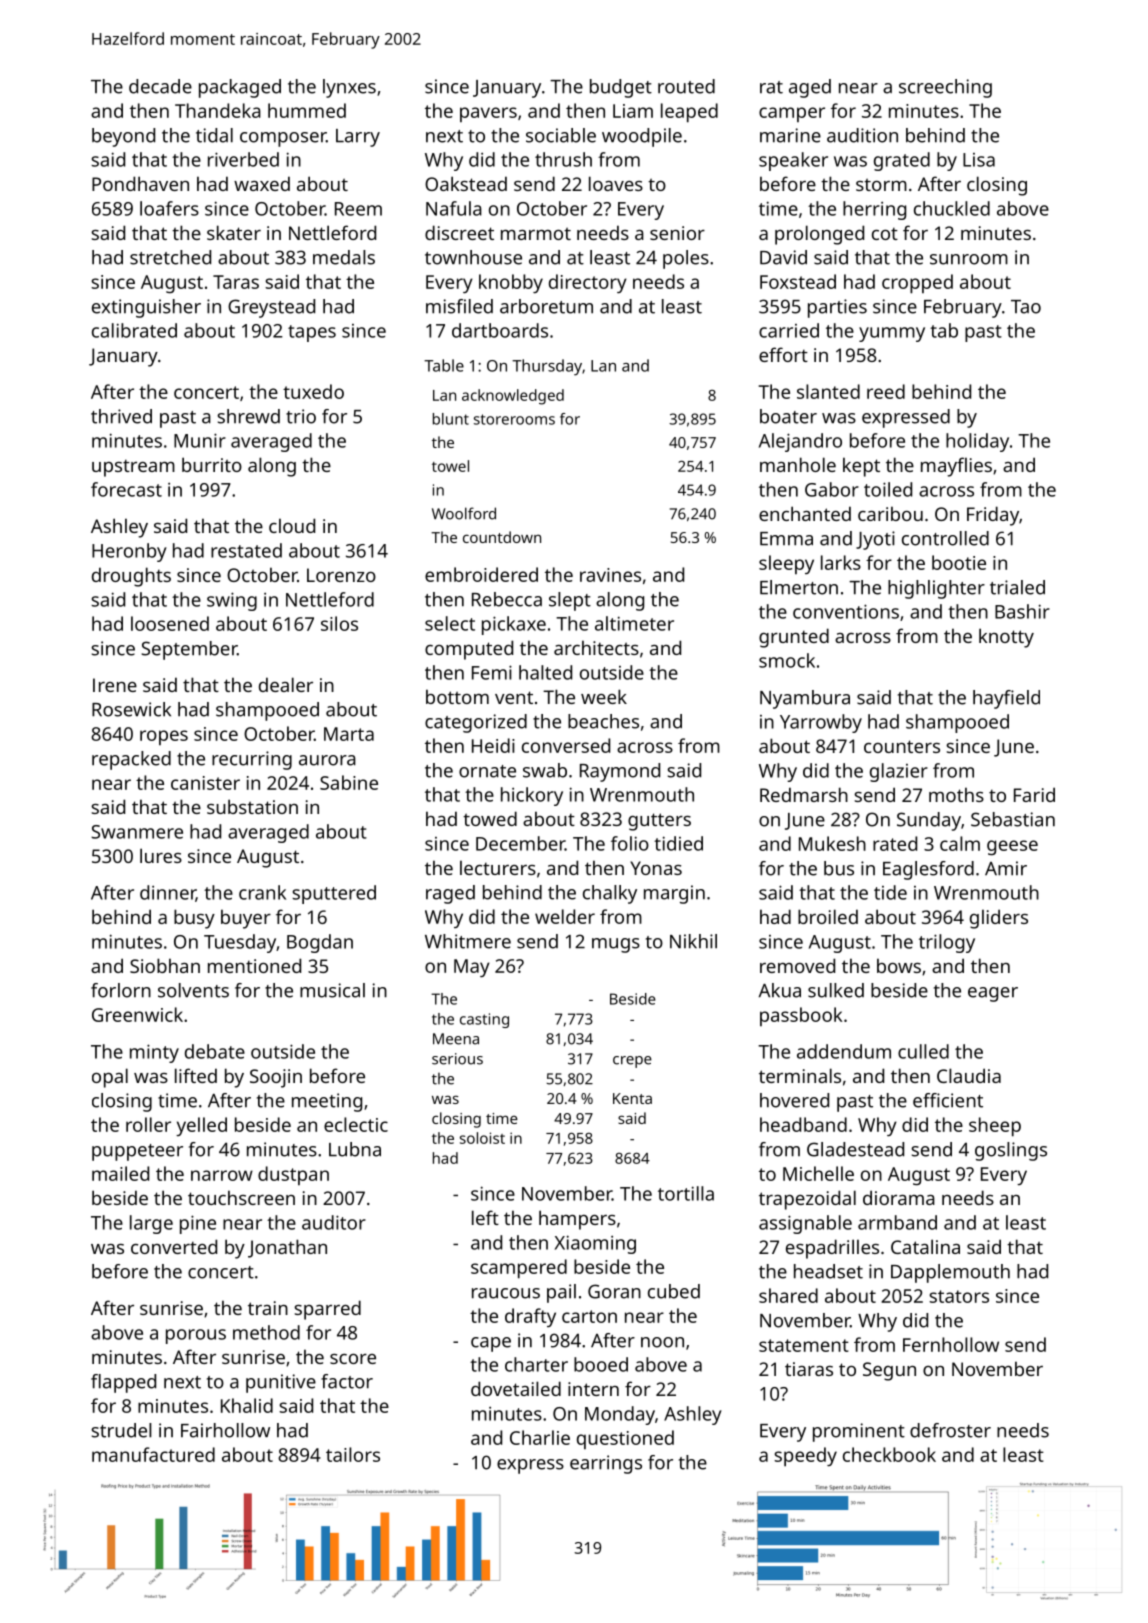 Image resolution: width=1148 pixels, height=1623 pixels. Describe the element at coordinates (889, 1454) in the page. I see `checkbook` at that location.
